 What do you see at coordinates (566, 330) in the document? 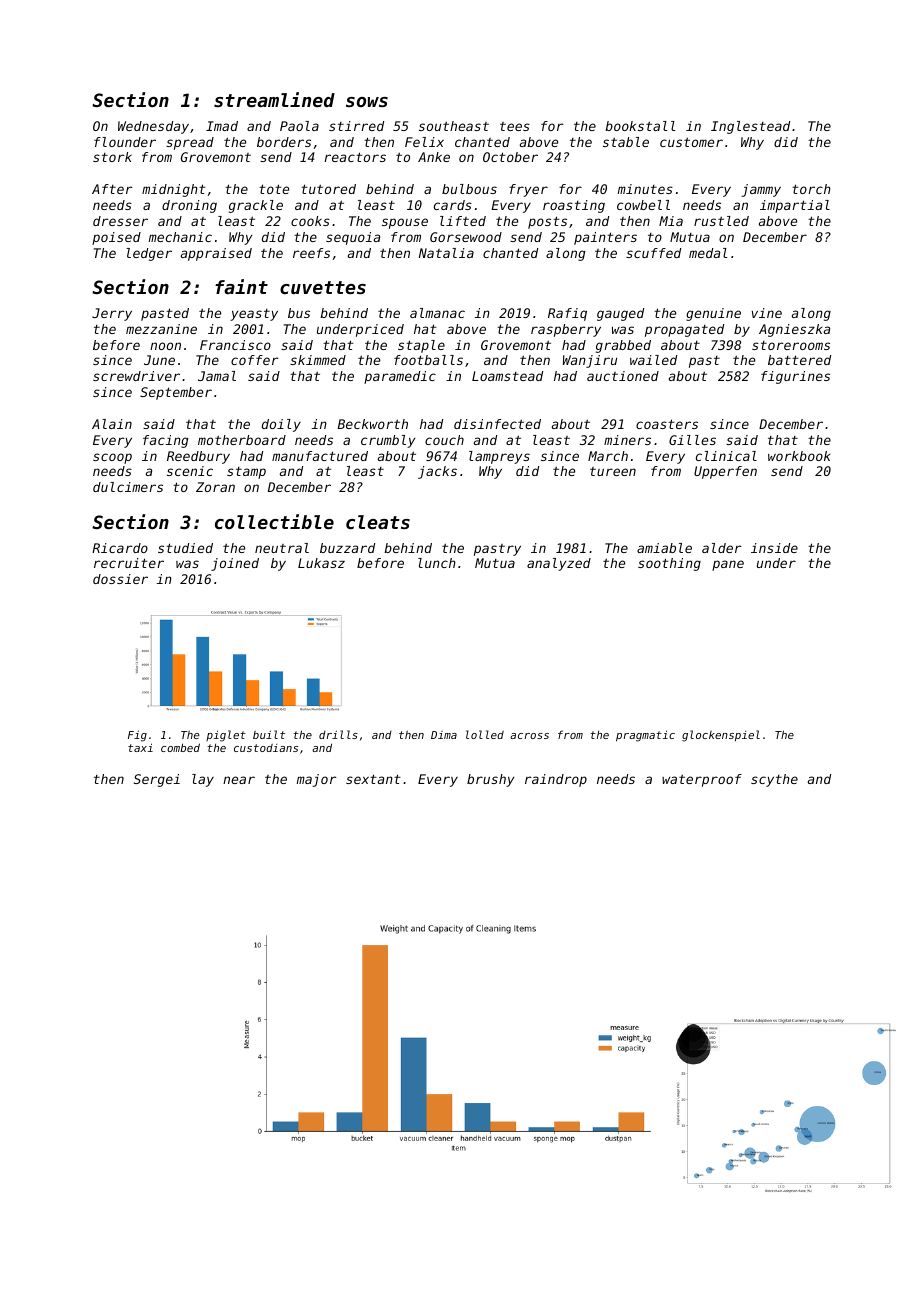
I see `raspberry` at bounding box center [566, 330].
